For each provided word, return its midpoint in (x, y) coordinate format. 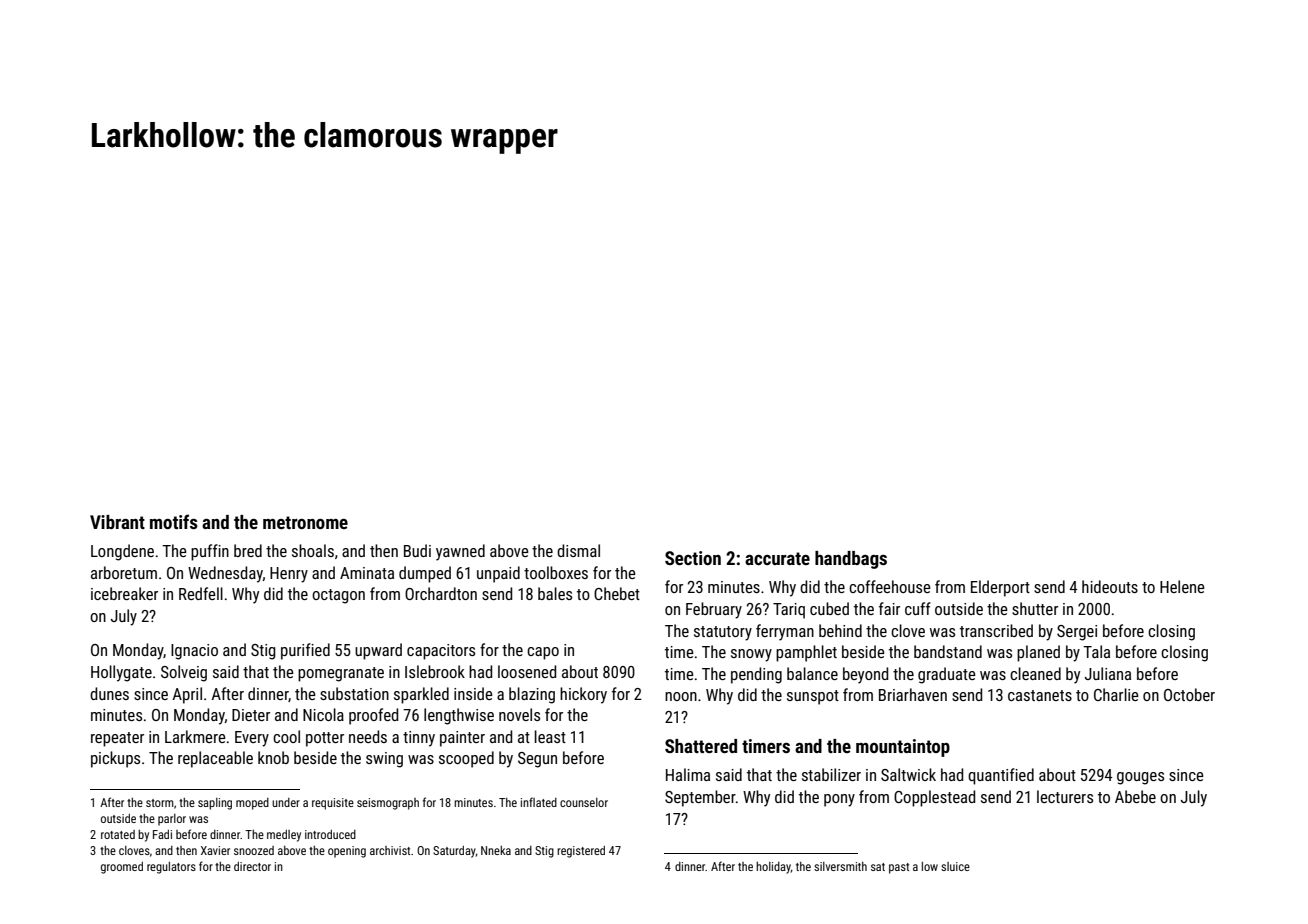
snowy (751, 655)
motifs (174, 521)
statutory (723, 633)
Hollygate (121, 673)
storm (160, 803)
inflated (539, 802)
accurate (777, 558)
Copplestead (934, 798)
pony (839, 800)
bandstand (948, 651)
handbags (851, 560)
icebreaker (124, 593)
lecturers (1065, 796)
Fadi (162, 834)
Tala (1096, 651)
